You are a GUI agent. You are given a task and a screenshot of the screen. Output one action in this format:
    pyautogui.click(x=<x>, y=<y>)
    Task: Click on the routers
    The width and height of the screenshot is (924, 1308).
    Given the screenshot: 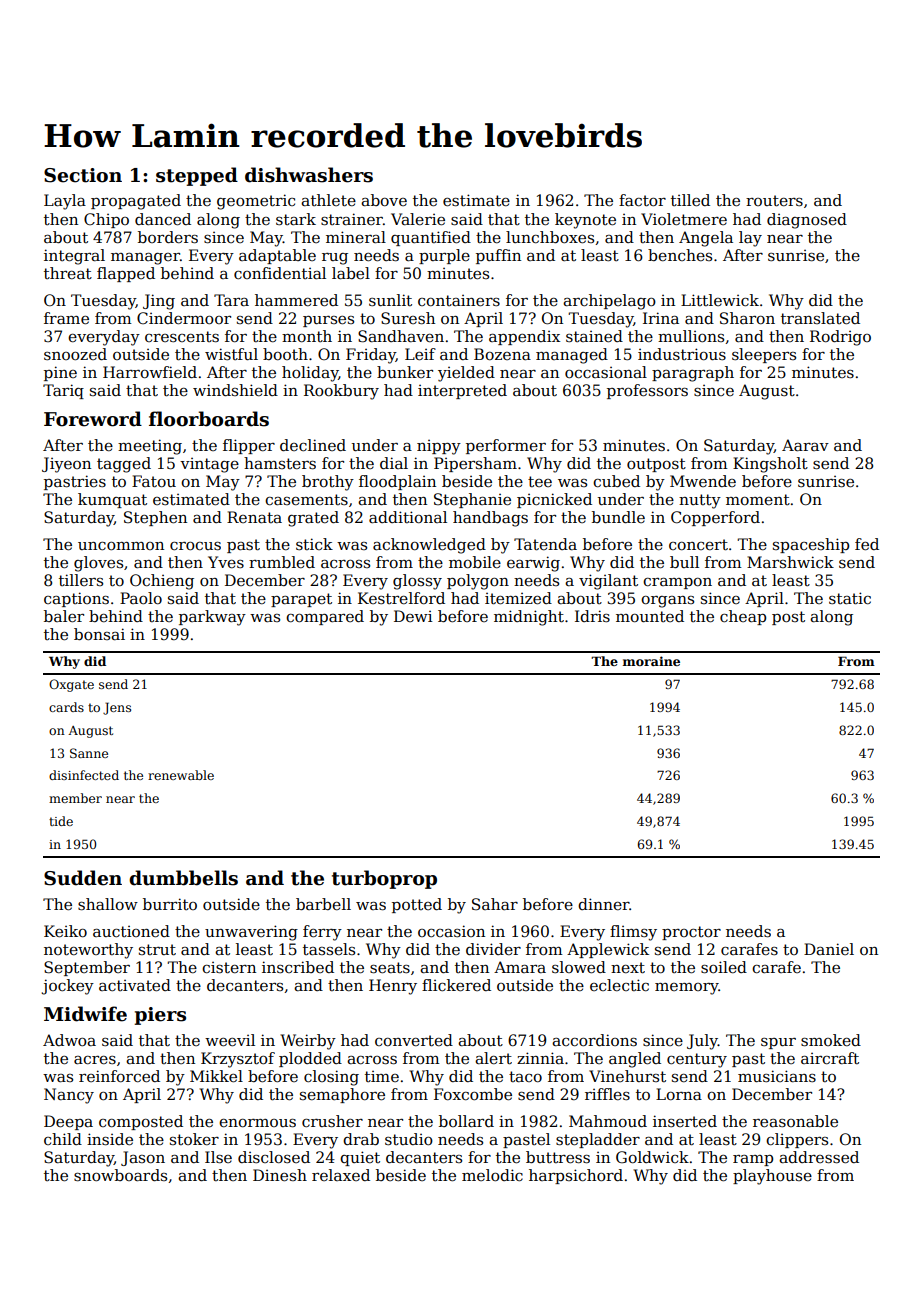 What is the action you would take?
    pyautogui.click(x=774, y=201)
